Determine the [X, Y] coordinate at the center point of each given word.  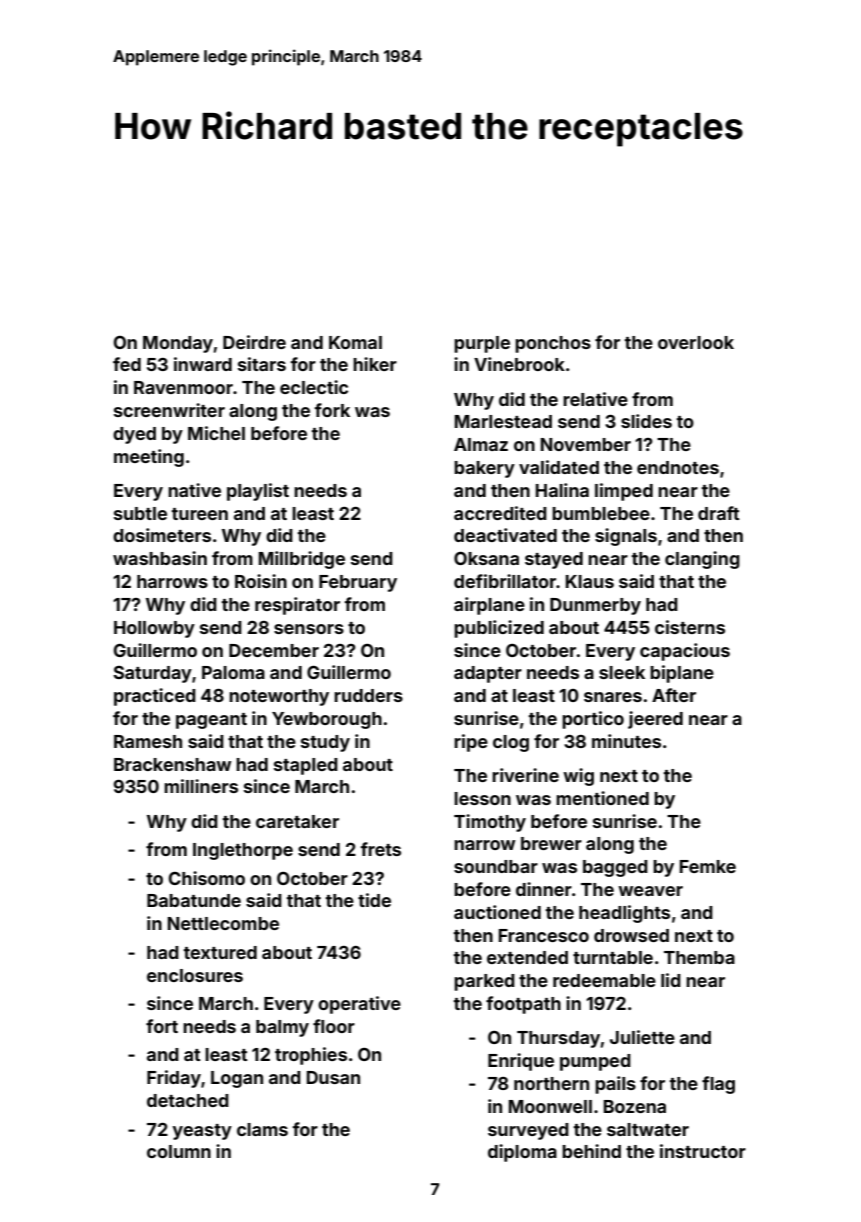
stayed [554, 560]
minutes [626, 741]
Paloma [233, 672]
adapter [488, 674]
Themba [699, 957]
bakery [484, 469]
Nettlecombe [223, 923]
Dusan [333, 1077]
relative [595, 399]
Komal [355, 342]
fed [127, 364]
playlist [258, 492]
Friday [174, 1079]
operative [359, 1005]
